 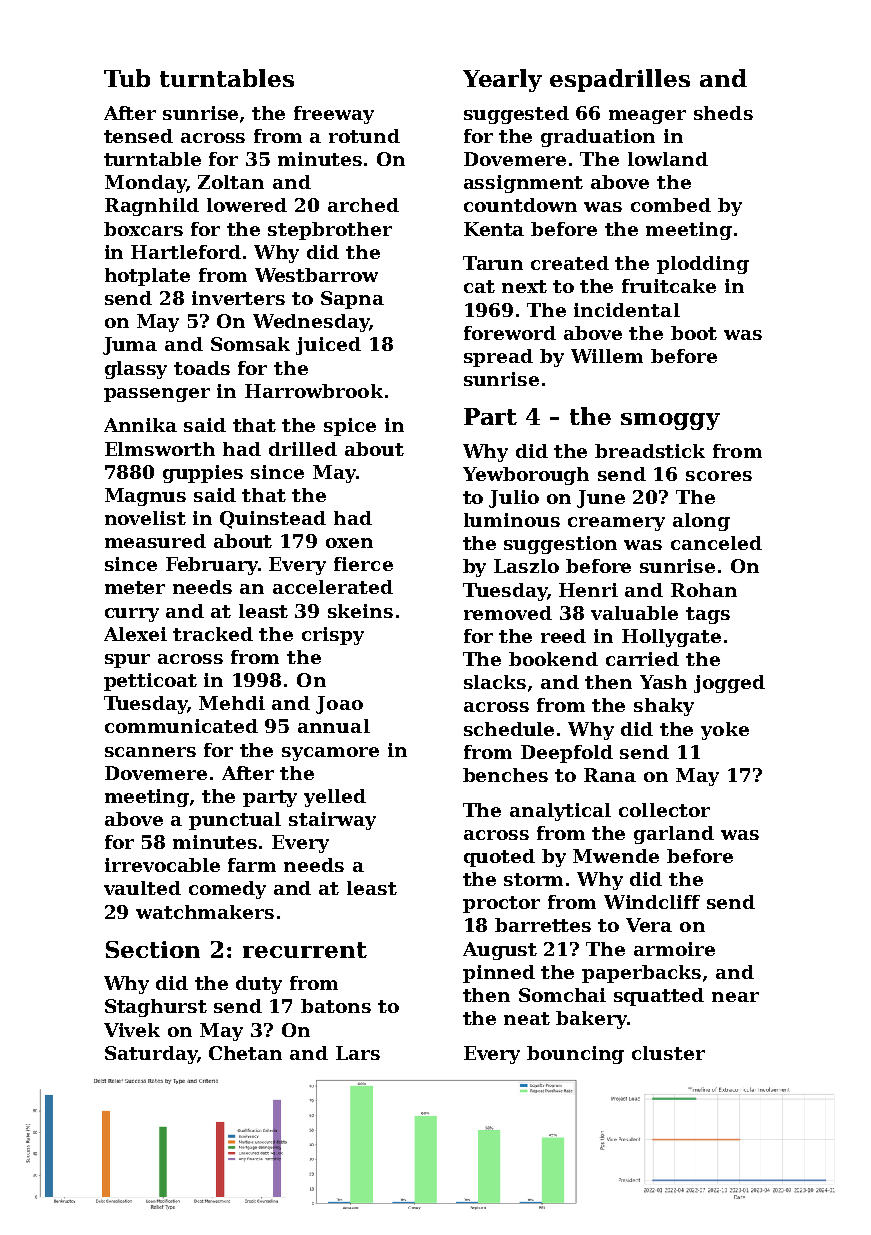 What do you see at coordinates (334, 115) in the page?
I see `freeway` at bounding box center [334, 115].
